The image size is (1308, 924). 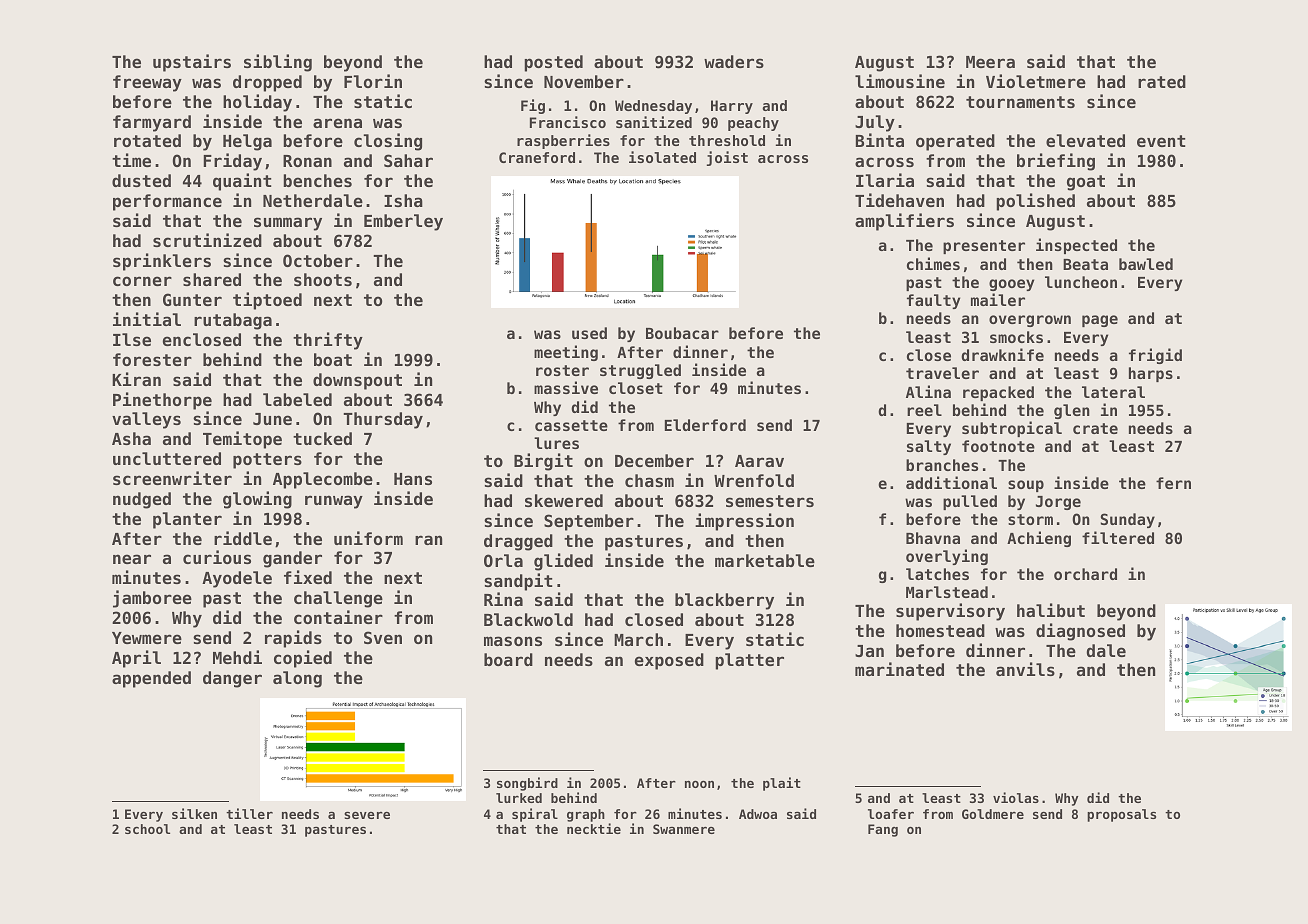 I want to click on labeled, so click(x=297, y=399).
